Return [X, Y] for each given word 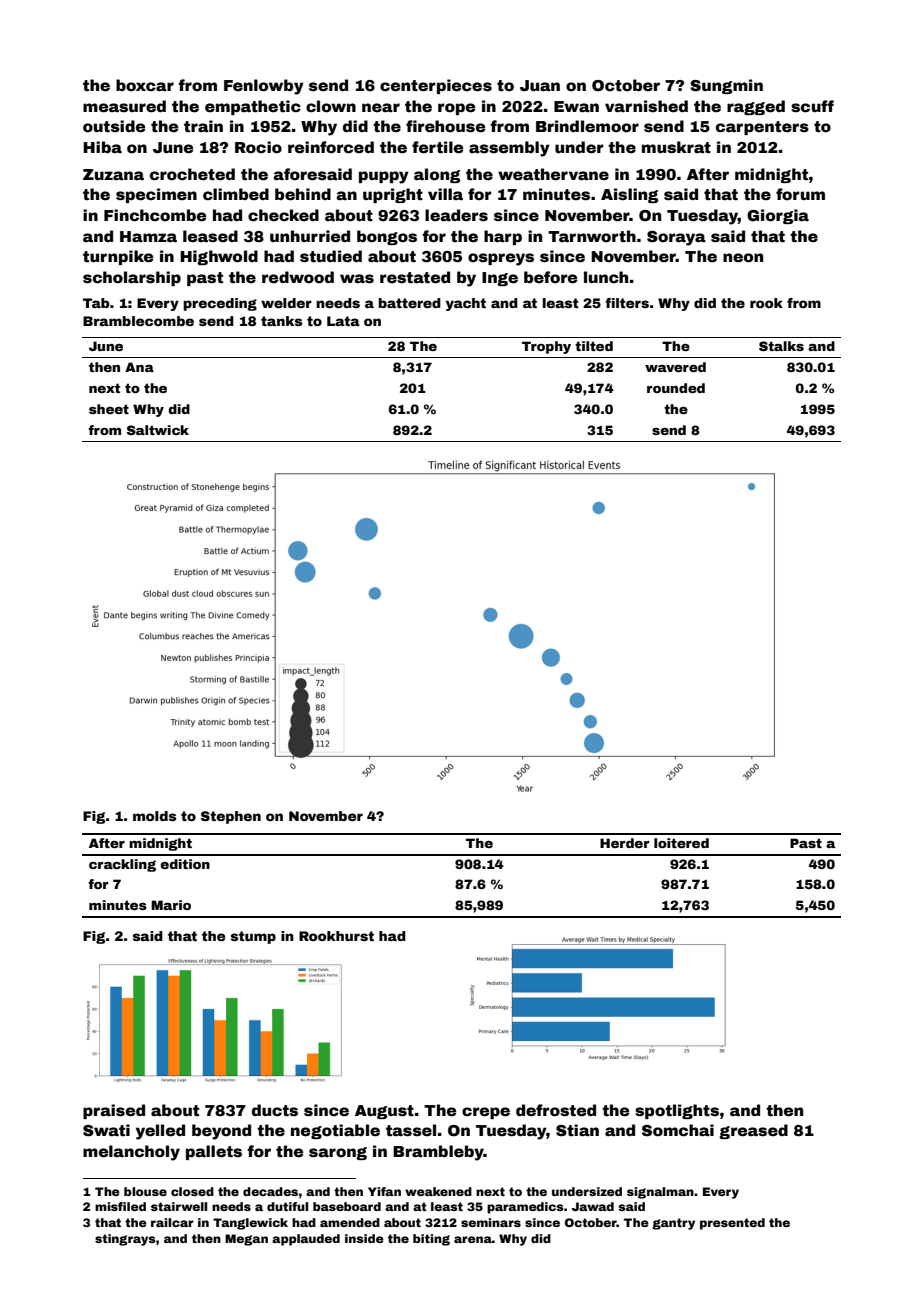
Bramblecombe [138, 321]
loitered [681, 843]
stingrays [125, 1240]
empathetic [253, 107]
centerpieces [436, 86]
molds [154, 816]
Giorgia [778, 216]
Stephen [231, 817]
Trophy [546, 347]
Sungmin [726, 86]
